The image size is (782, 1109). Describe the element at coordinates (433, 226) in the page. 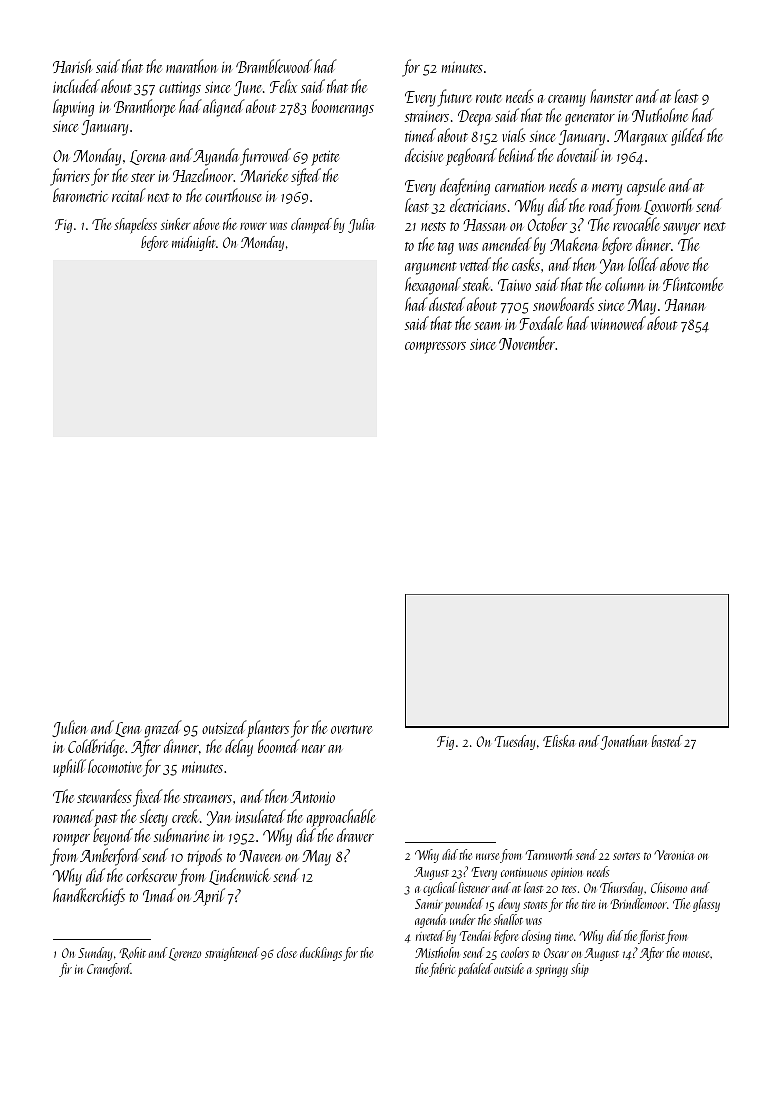

I see `nests` at that location.
